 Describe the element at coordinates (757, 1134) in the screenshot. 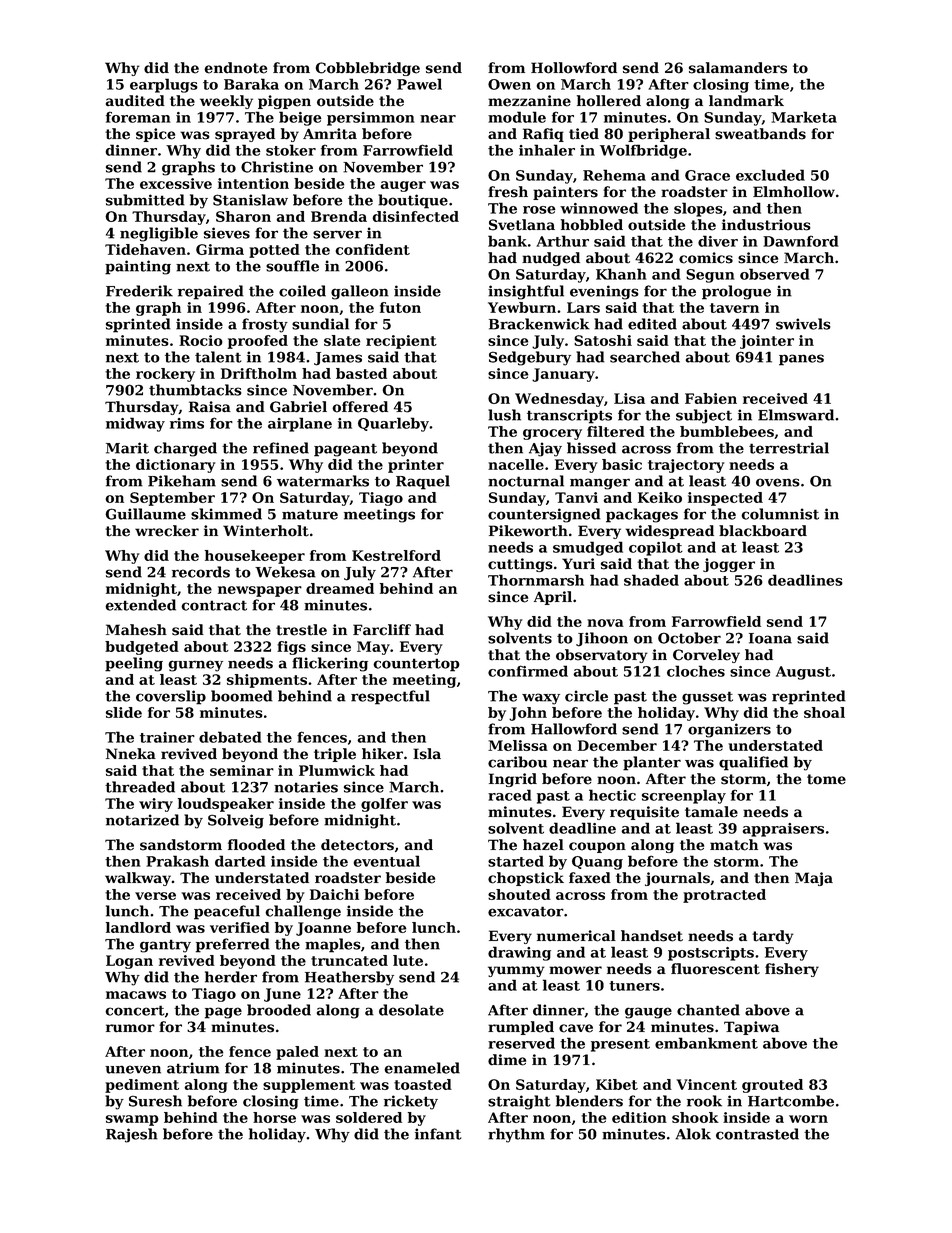

I see `contrasted` at that location.
